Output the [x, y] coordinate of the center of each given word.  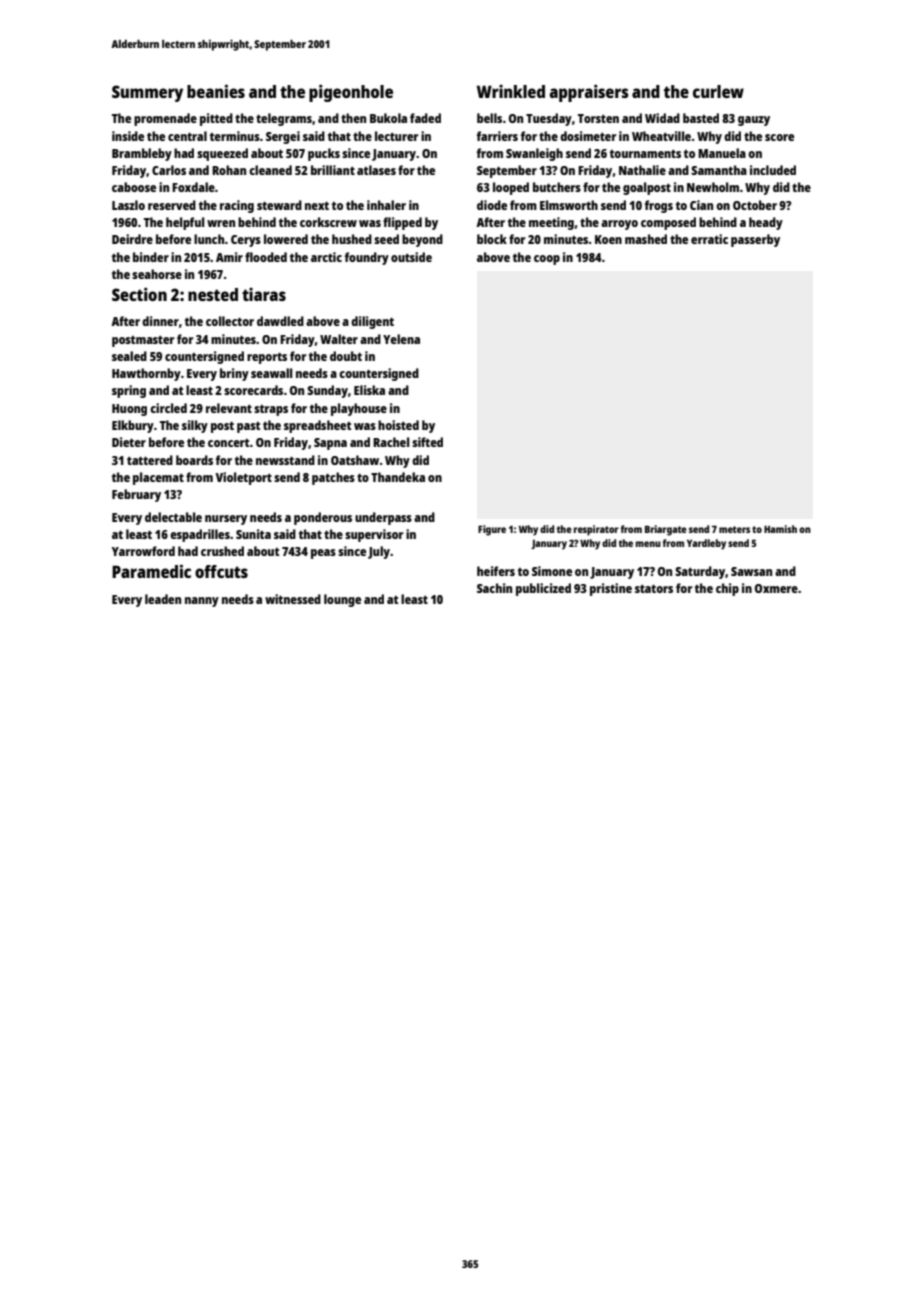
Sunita [253, 534]
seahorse [157, 274]
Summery [147, 93]
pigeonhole [351, 93]
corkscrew [328, 222]
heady [766, 223]
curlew [718, 91]
